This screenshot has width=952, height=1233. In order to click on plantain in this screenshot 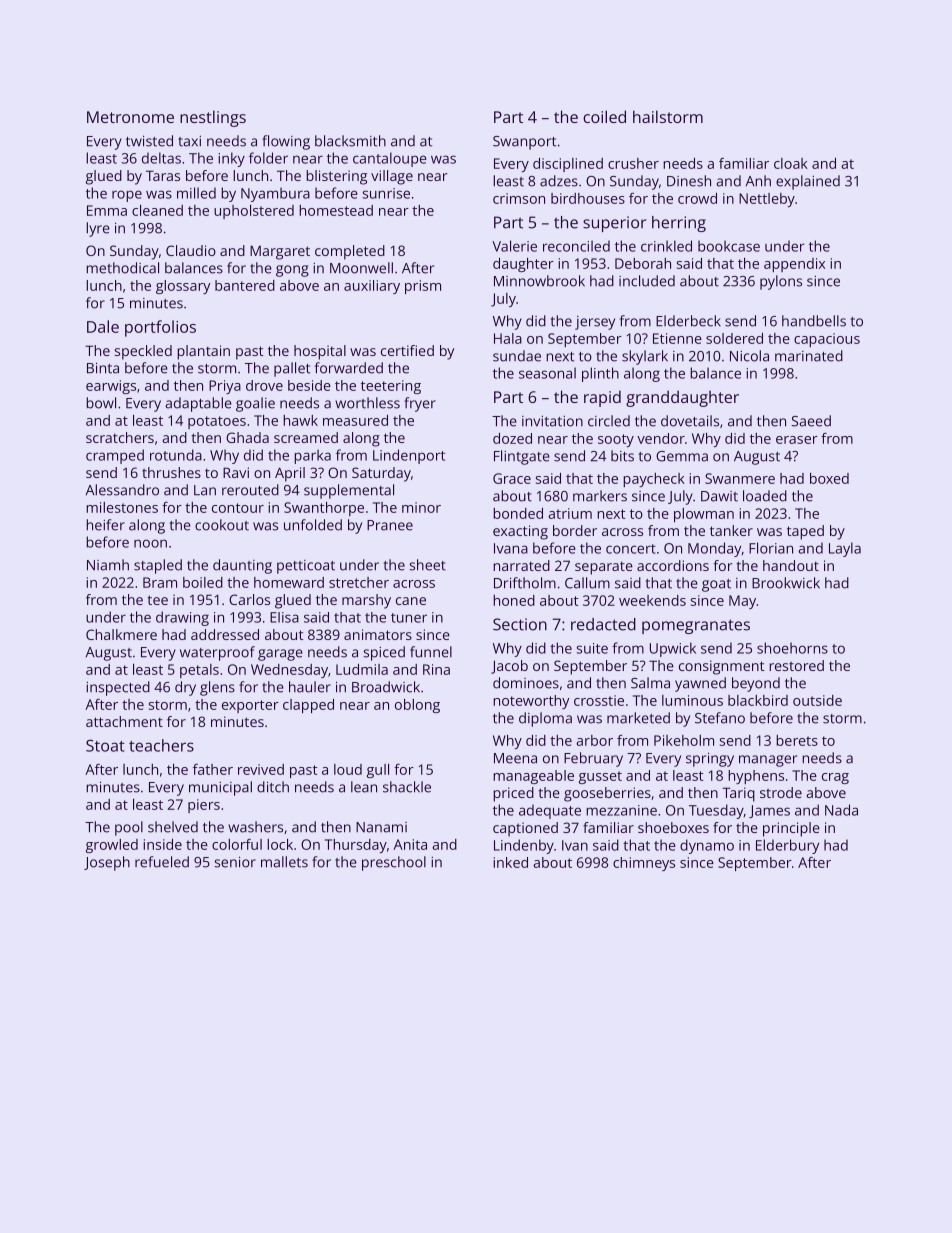, I will do `click(203, 352)`.
